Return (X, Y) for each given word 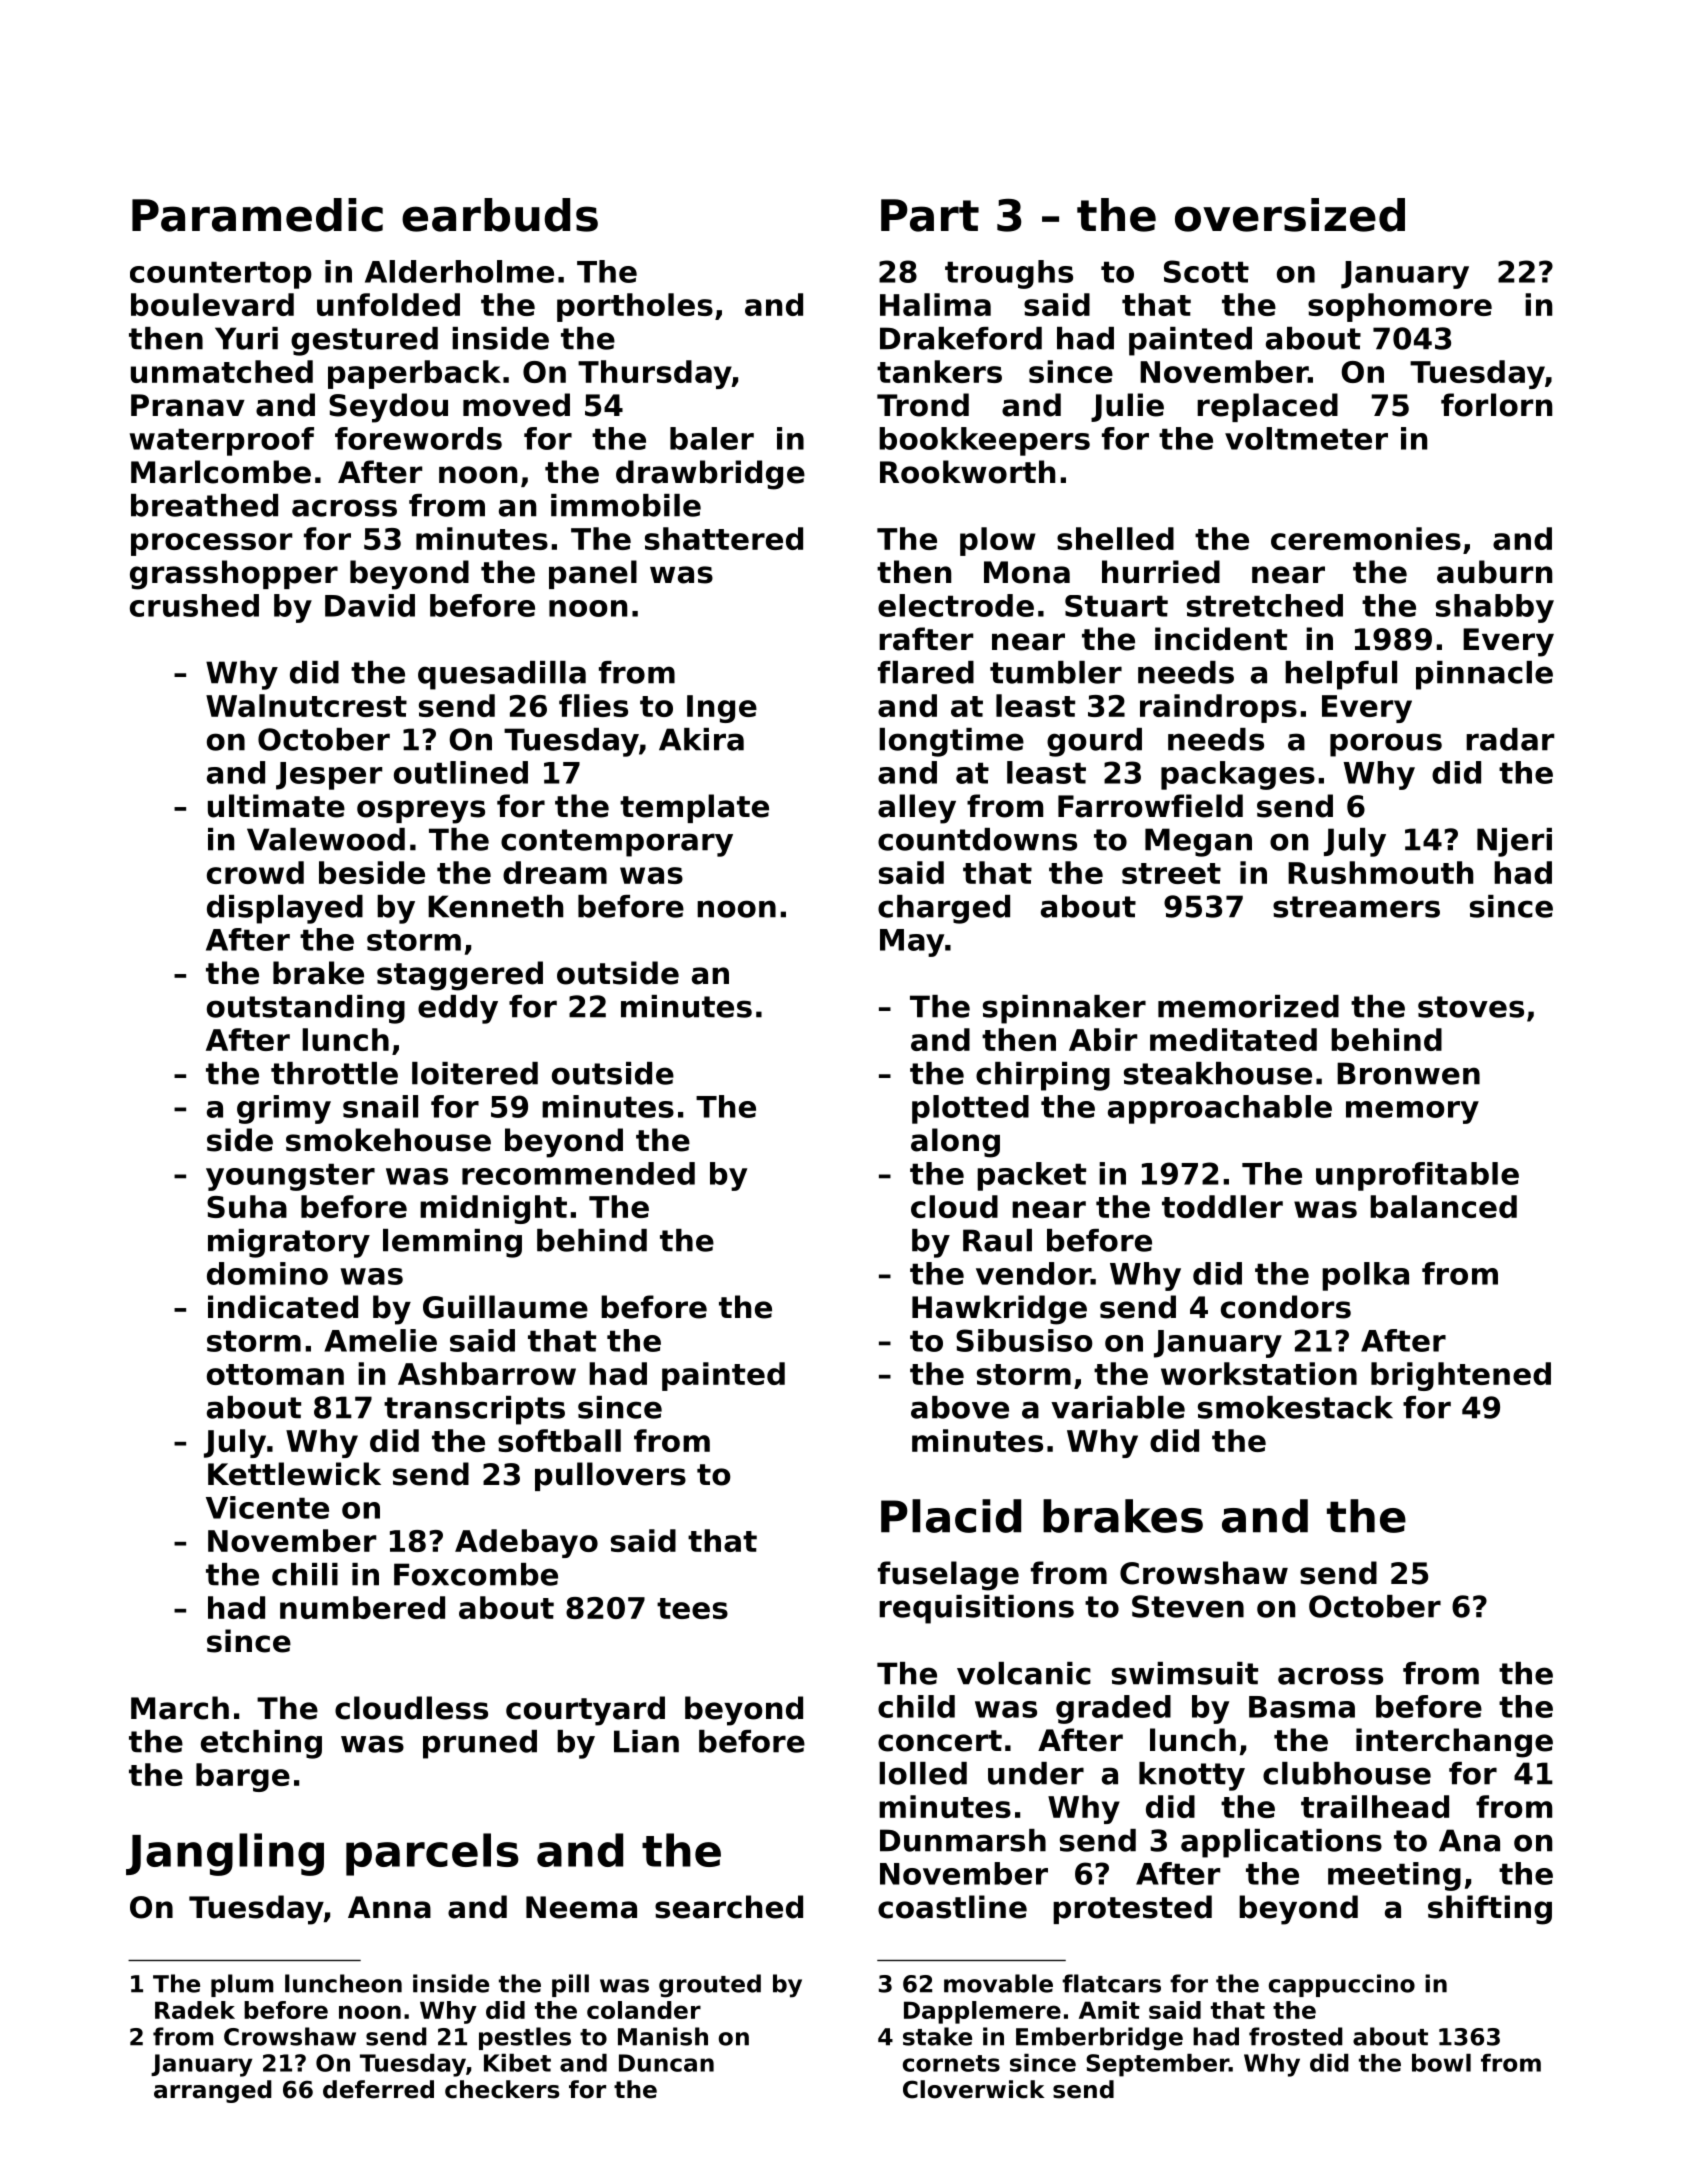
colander (644, 2010)
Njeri (1514, 842)
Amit (1109, 2010)
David (370, 605)
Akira (701, 739)
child (916, 1706)
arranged (213, 2091)
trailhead (1375, 1806)
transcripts (474, 1410)
